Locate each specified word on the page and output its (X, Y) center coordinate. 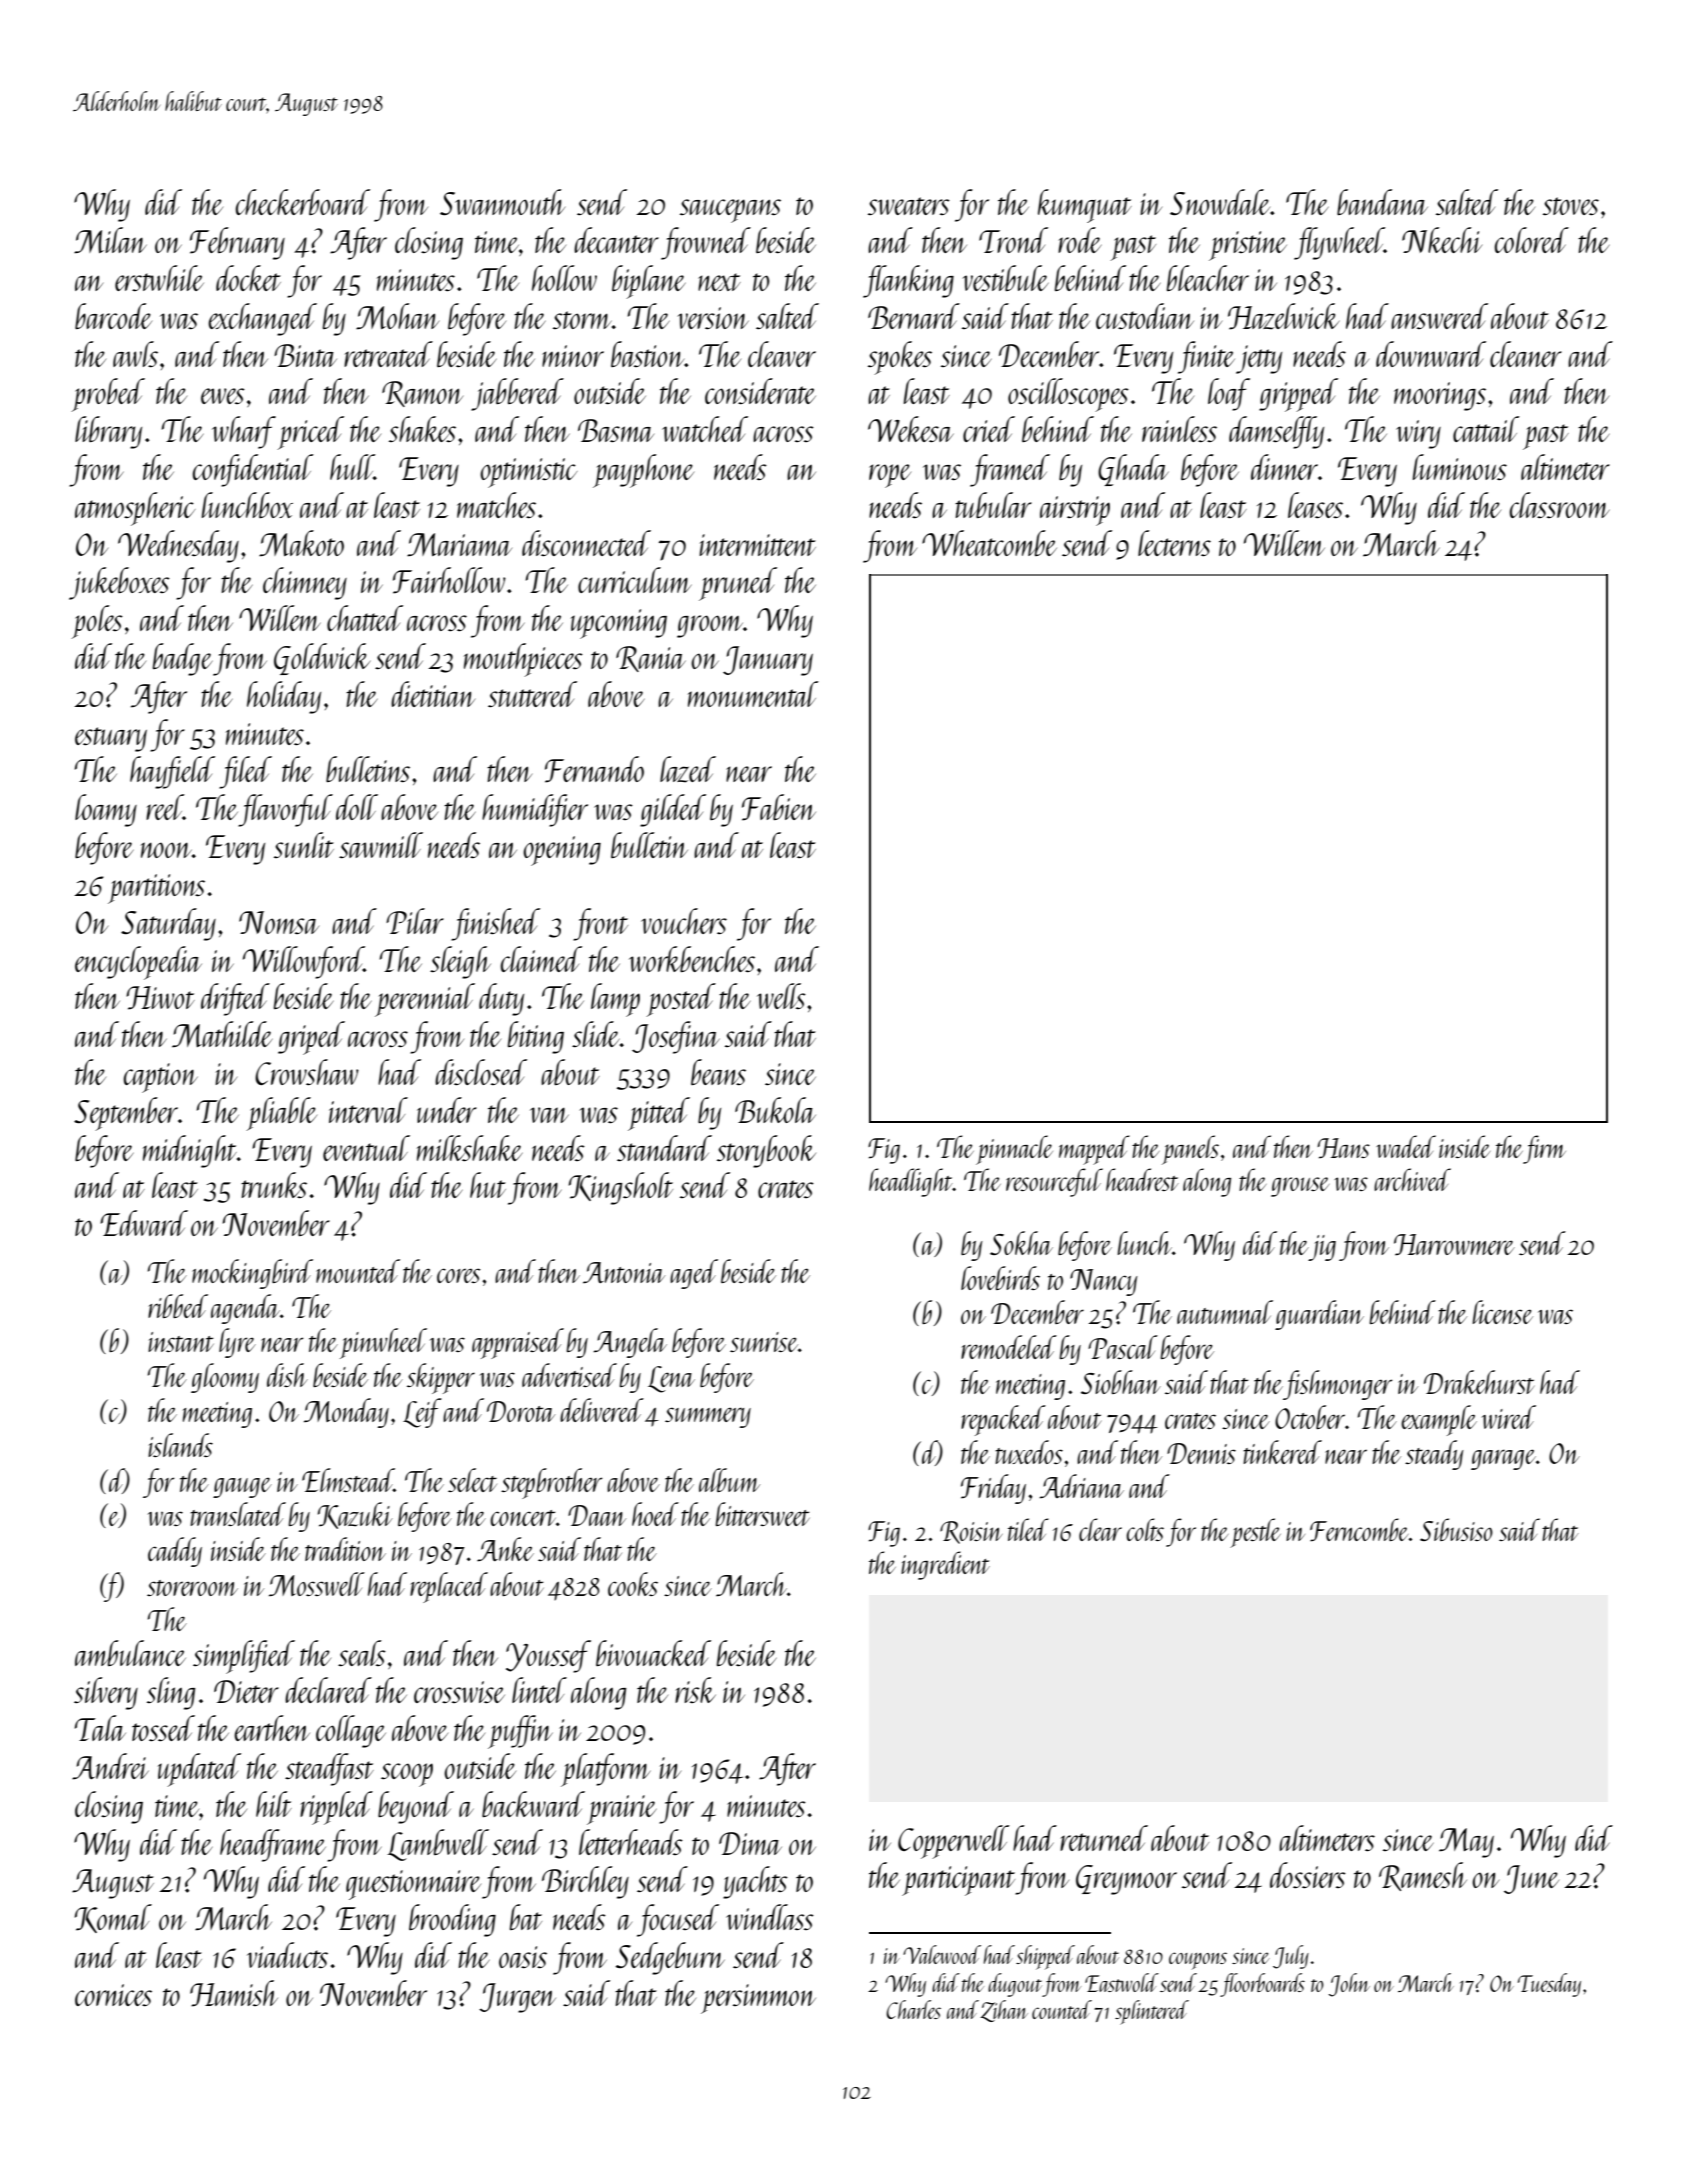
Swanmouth (502, 202)
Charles (913, 2009)
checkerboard (303, 202)
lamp (615, 1000)
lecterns (1174, 543)
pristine (1248, 246)
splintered (1152, 2012)
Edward (144, 1223)
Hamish (234, 1993)
